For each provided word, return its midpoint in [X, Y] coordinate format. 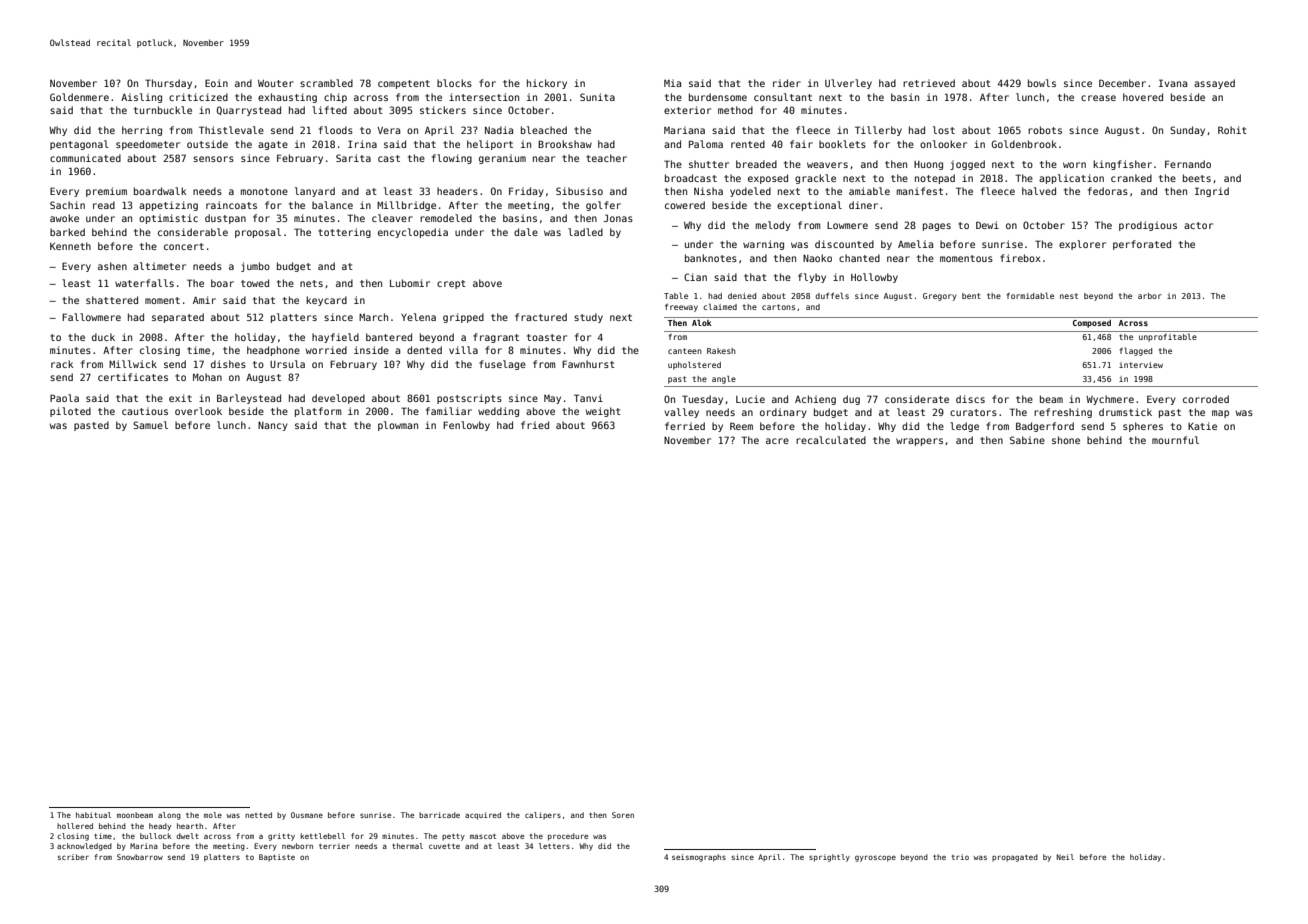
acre [777, 441]
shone [1066, 440]
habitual [93, 815]
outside [207, 144]
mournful [1175, 440]
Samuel [150, 425]
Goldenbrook [1024, 144]
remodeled [446, 218]
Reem [741, 426]
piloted [70, 412]
